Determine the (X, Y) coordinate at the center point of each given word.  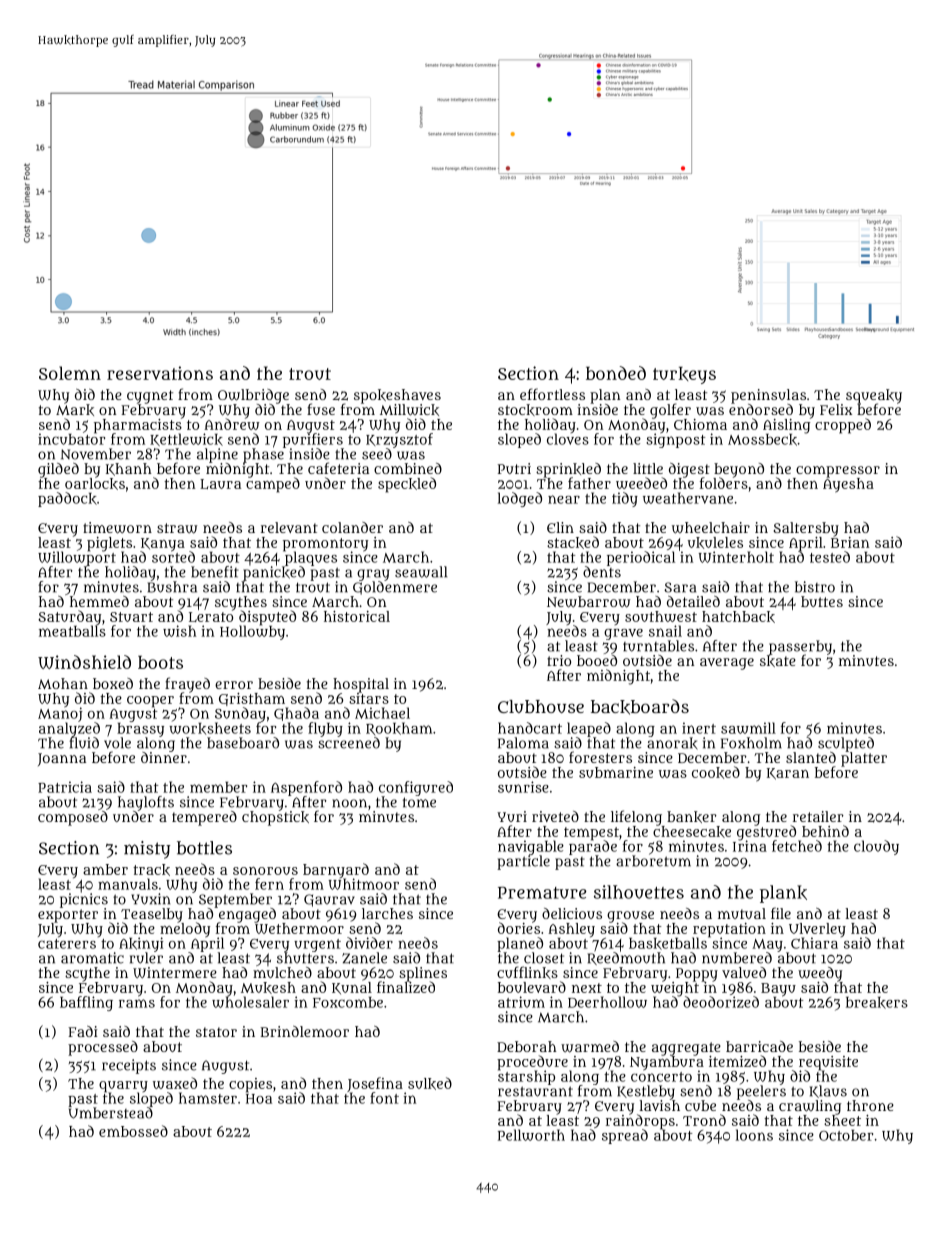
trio (559, 660)
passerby (800, 647)
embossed (133, 1131)
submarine (616, 772)
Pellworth (531, 1135)
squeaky (874, 396)
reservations (160, 373)
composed (73, 818)
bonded (616, 373)
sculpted (846, 744)
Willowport (77, 558)
